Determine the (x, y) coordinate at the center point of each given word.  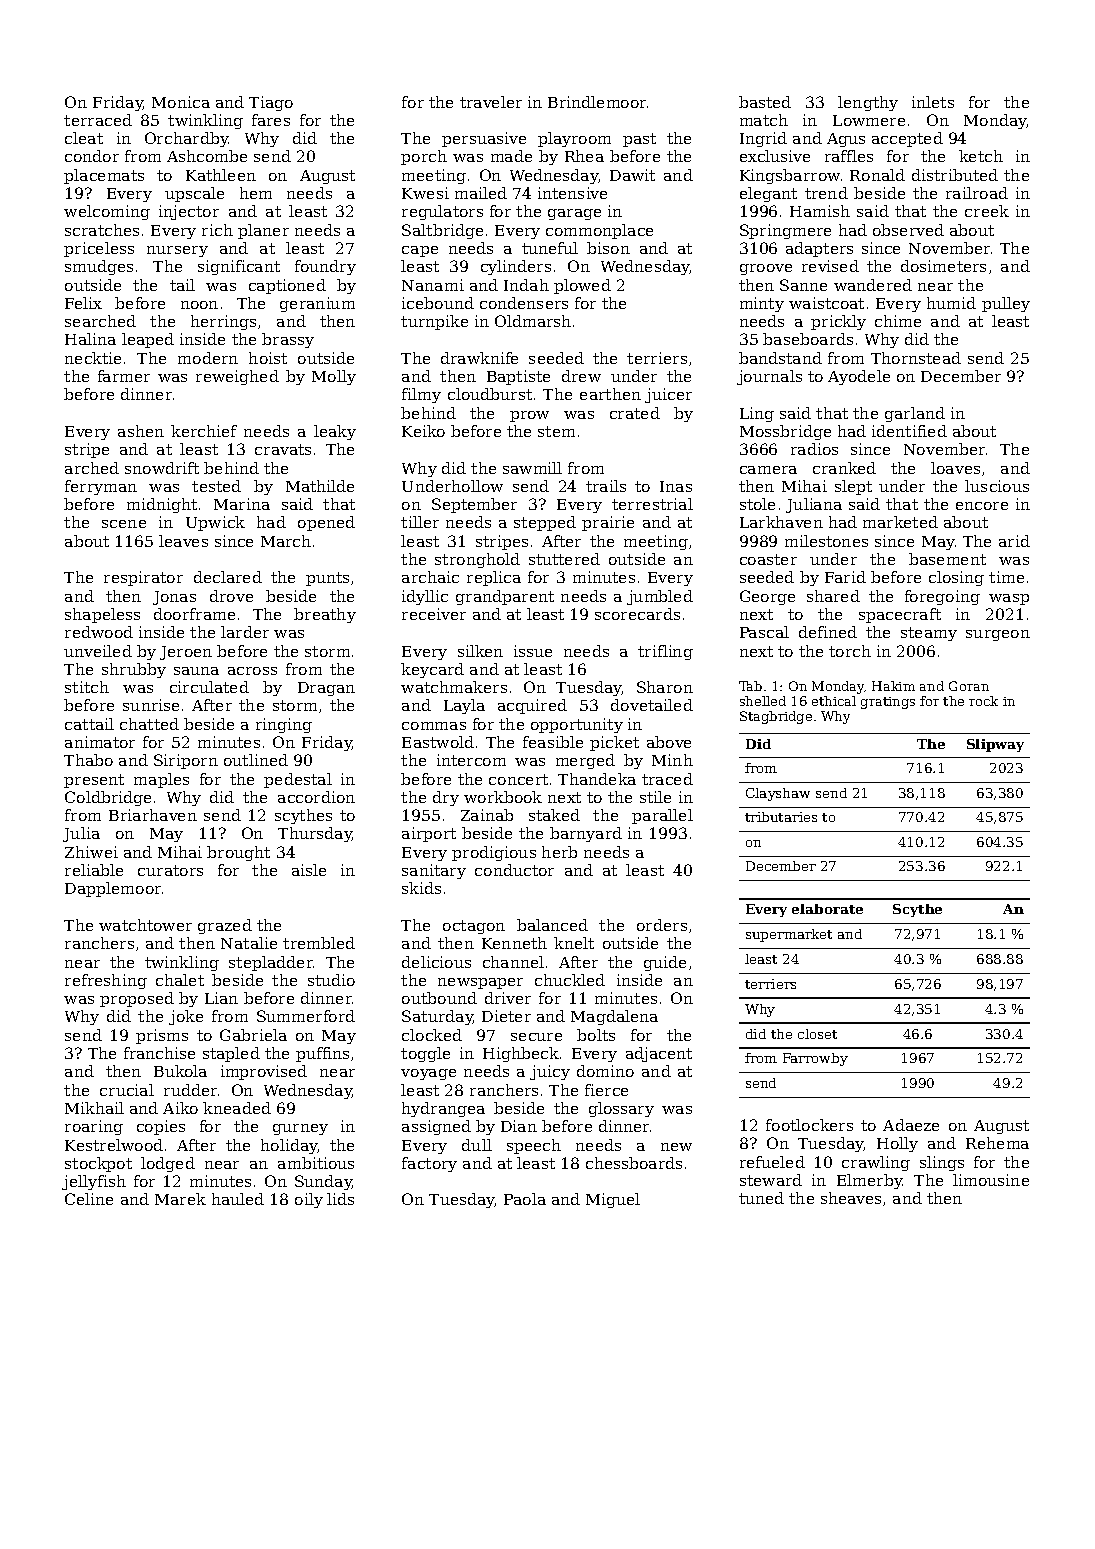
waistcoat (826, 303)
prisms (162, 1036)
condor (92, 156)
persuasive (484, 139)
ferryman (101, 487)
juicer (668, 395)
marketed (900, 522)
